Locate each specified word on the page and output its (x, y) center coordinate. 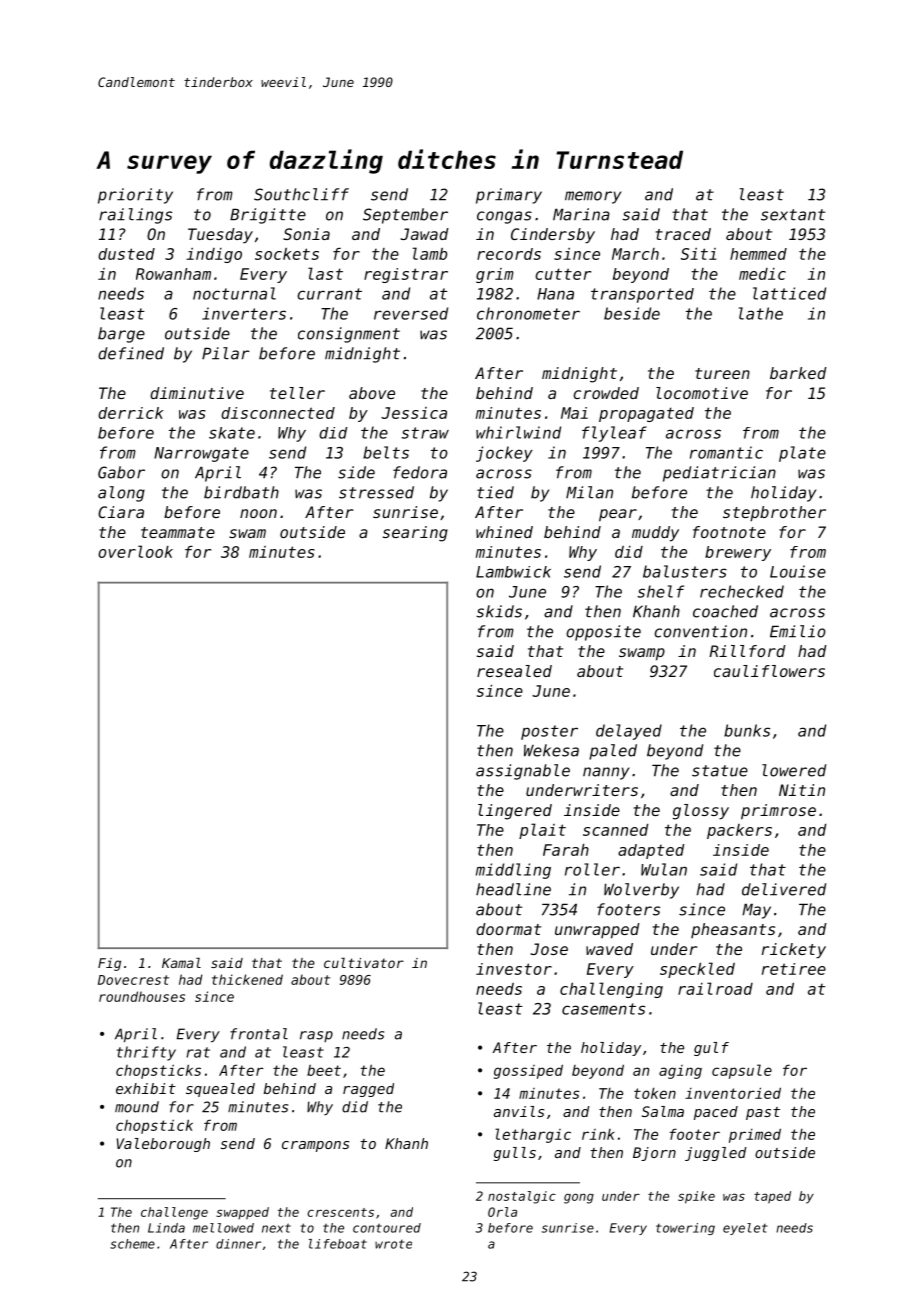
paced (716, 1113)
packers (739, 831)
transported (642, 295)
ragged (368, 1090)
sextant (793, 215)
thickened (247, 979)
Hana (555, 294)
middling (513, 871)
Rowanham (173, 274)
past (763, 1113)
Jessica (414, 413)
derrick (130, 413)
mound (137, 1107)
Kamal (181, 962)
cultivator (364, 962)
